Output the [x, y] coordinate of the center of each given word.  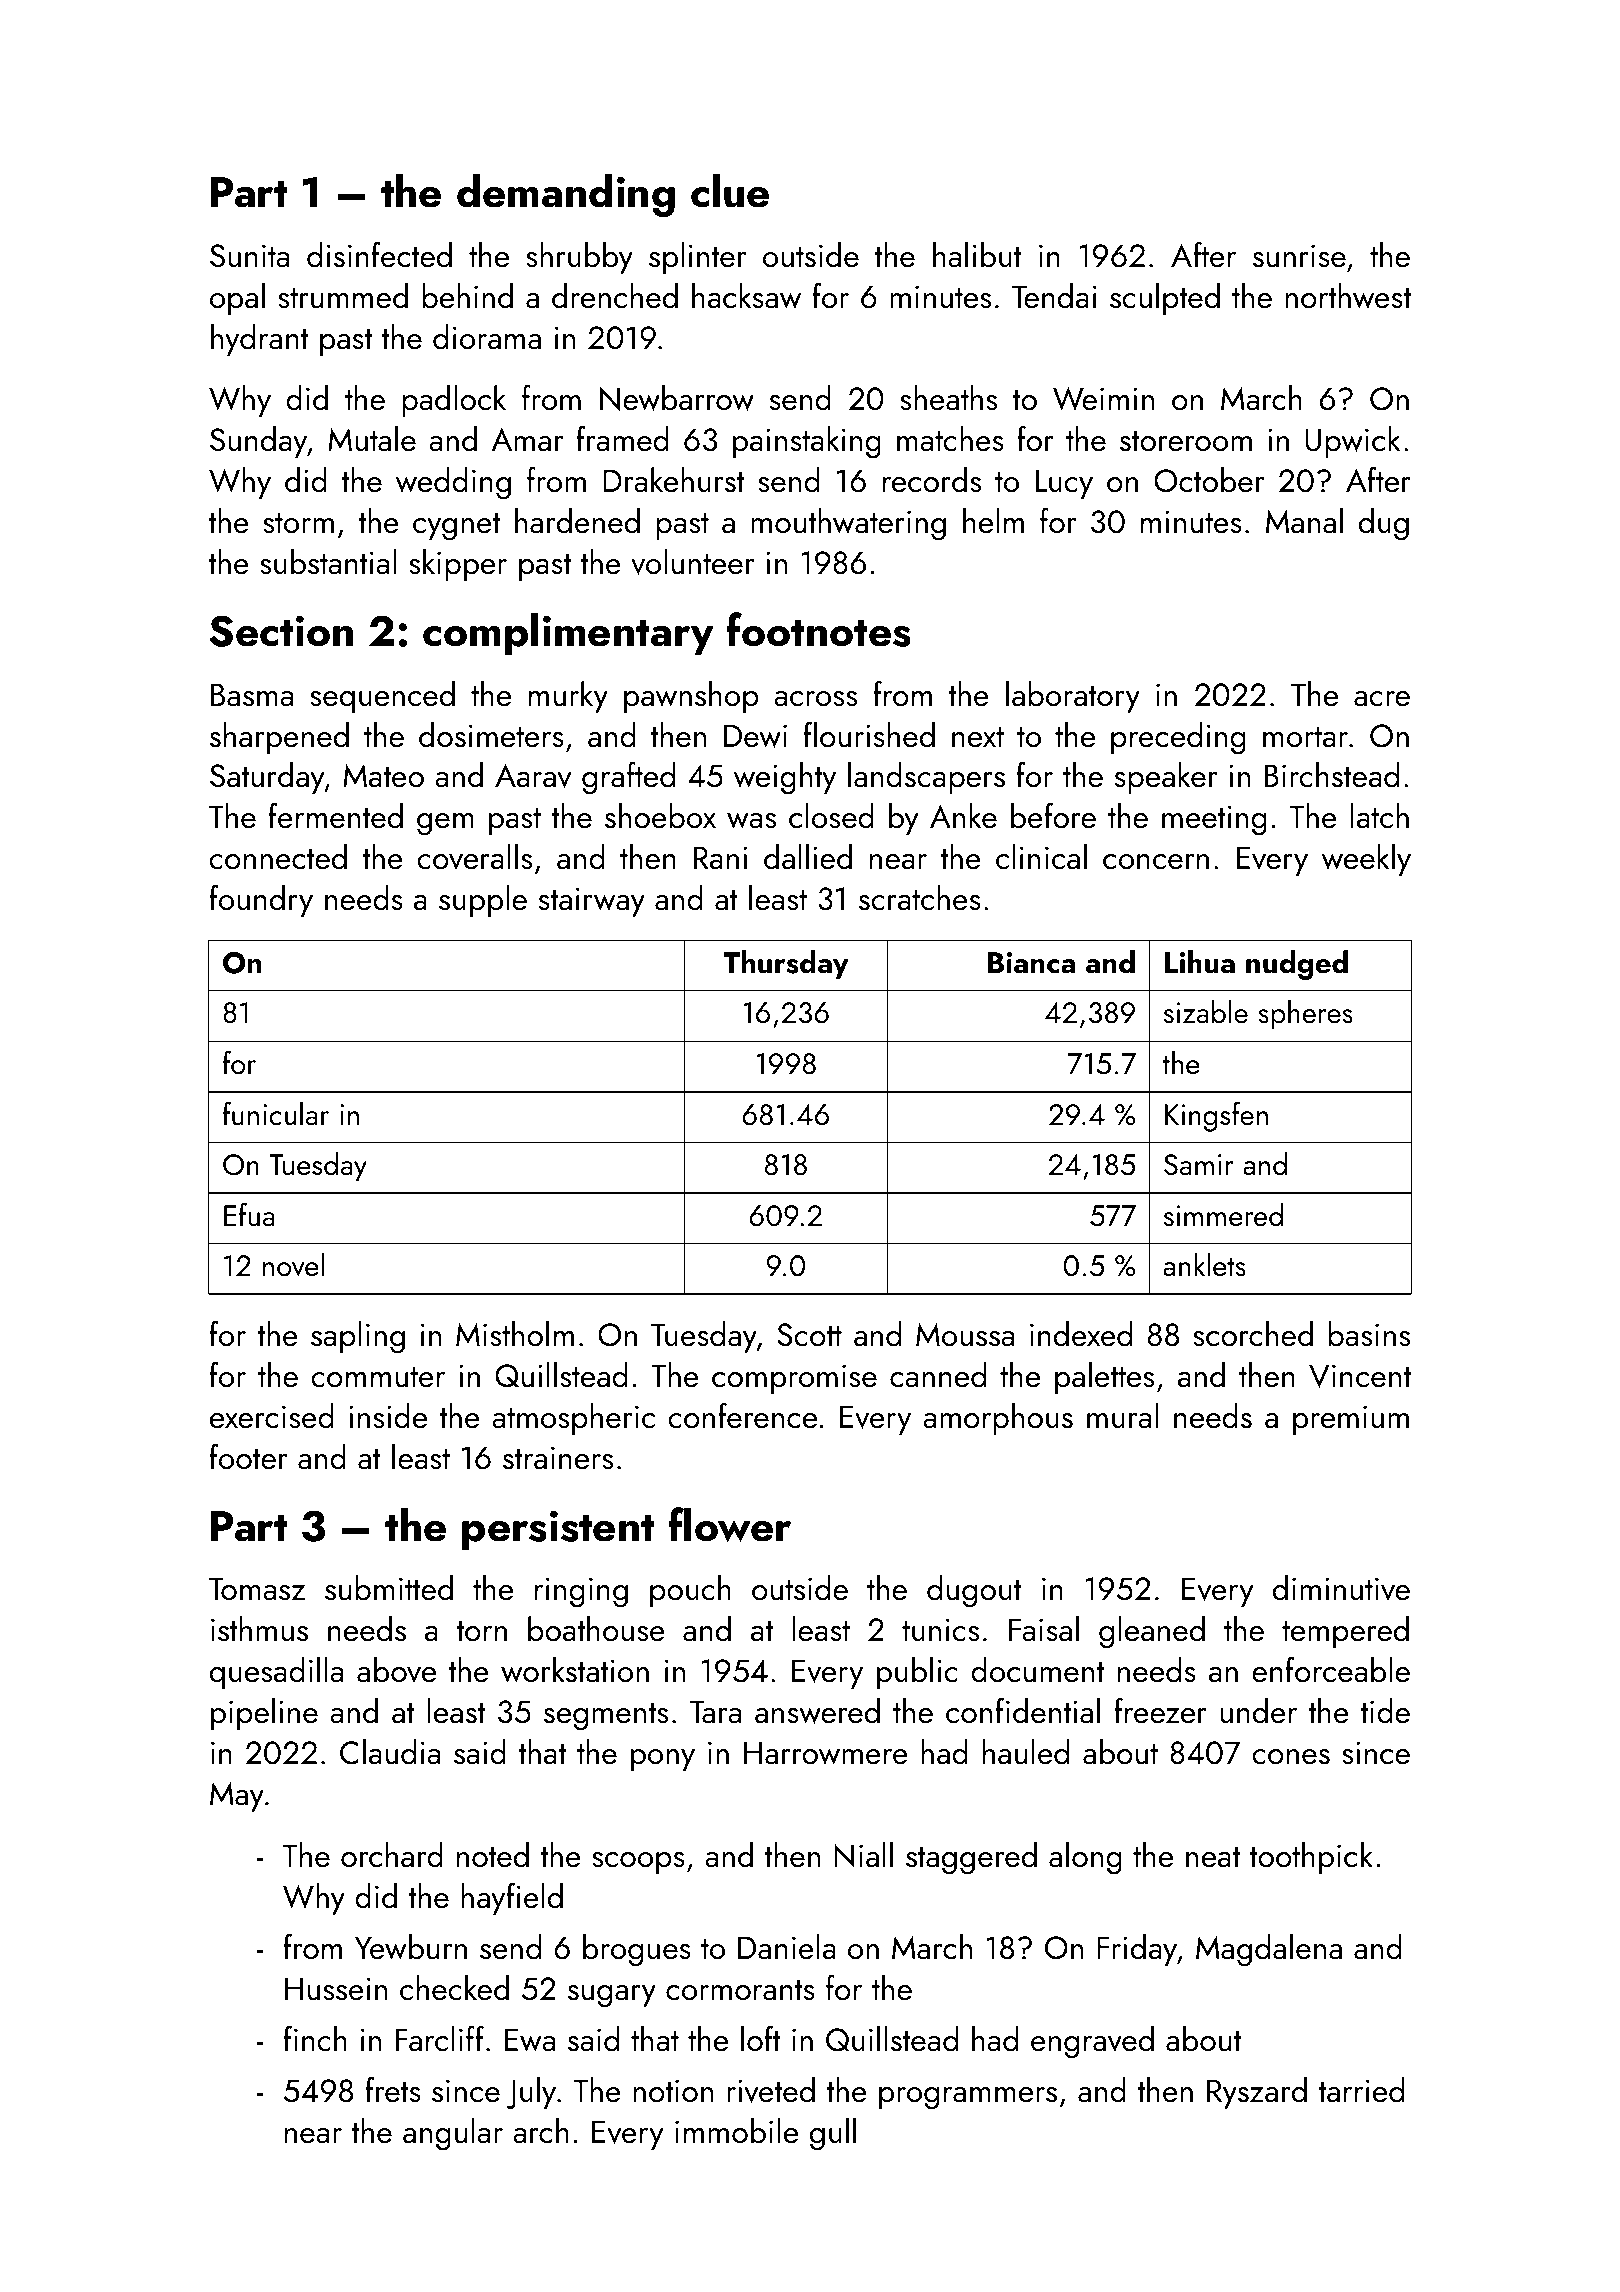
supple [483, 901]
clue [730, 191]
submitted [389, 1588]
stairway [592, 902]
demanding [566, 195]
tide [1385, 1711]
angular [453, 2134]
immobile [736, 2131]
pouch [690, 1591]
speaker [1166, 778]
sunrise [1299, 256]
